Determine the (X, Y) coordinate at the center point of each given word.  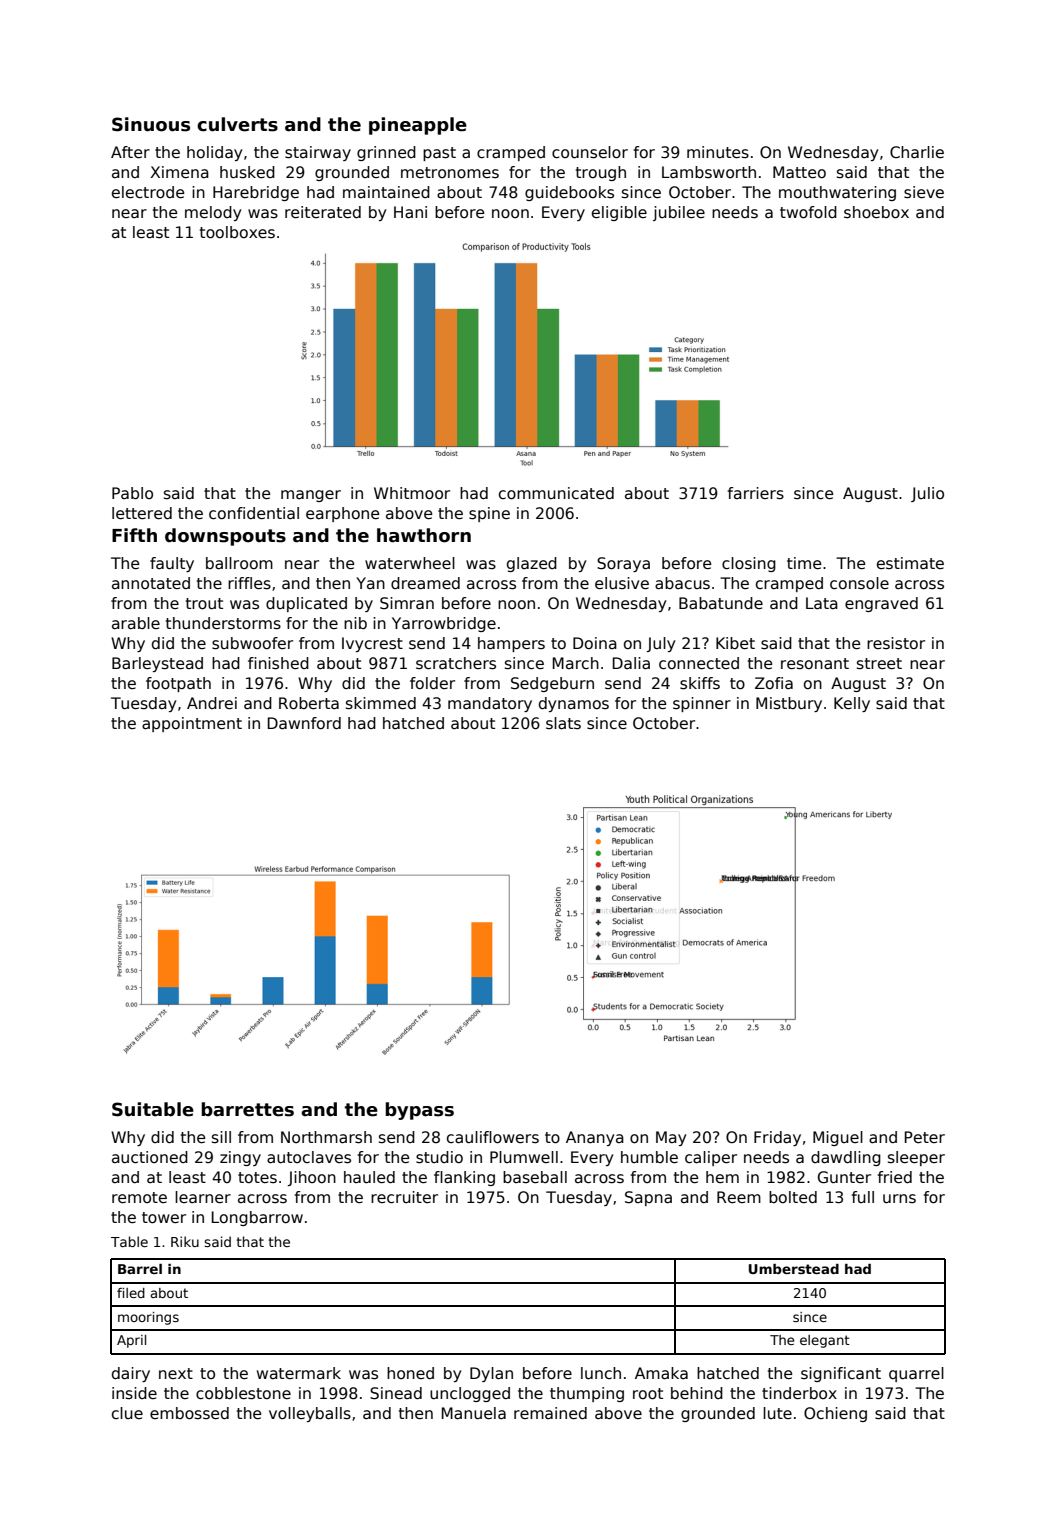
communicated (556, 493)
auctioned (150, 1157)
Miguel (838, 1138)
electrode (148, 192)
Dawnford (304, 723)
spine (489, 514)
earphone (342, 514)
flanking (464, 1178)
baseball (535, 1177)
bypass (419, 1111)
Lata (822, 603)
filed (131, 1293)
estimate (910, 563)
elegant (825, 1341)
